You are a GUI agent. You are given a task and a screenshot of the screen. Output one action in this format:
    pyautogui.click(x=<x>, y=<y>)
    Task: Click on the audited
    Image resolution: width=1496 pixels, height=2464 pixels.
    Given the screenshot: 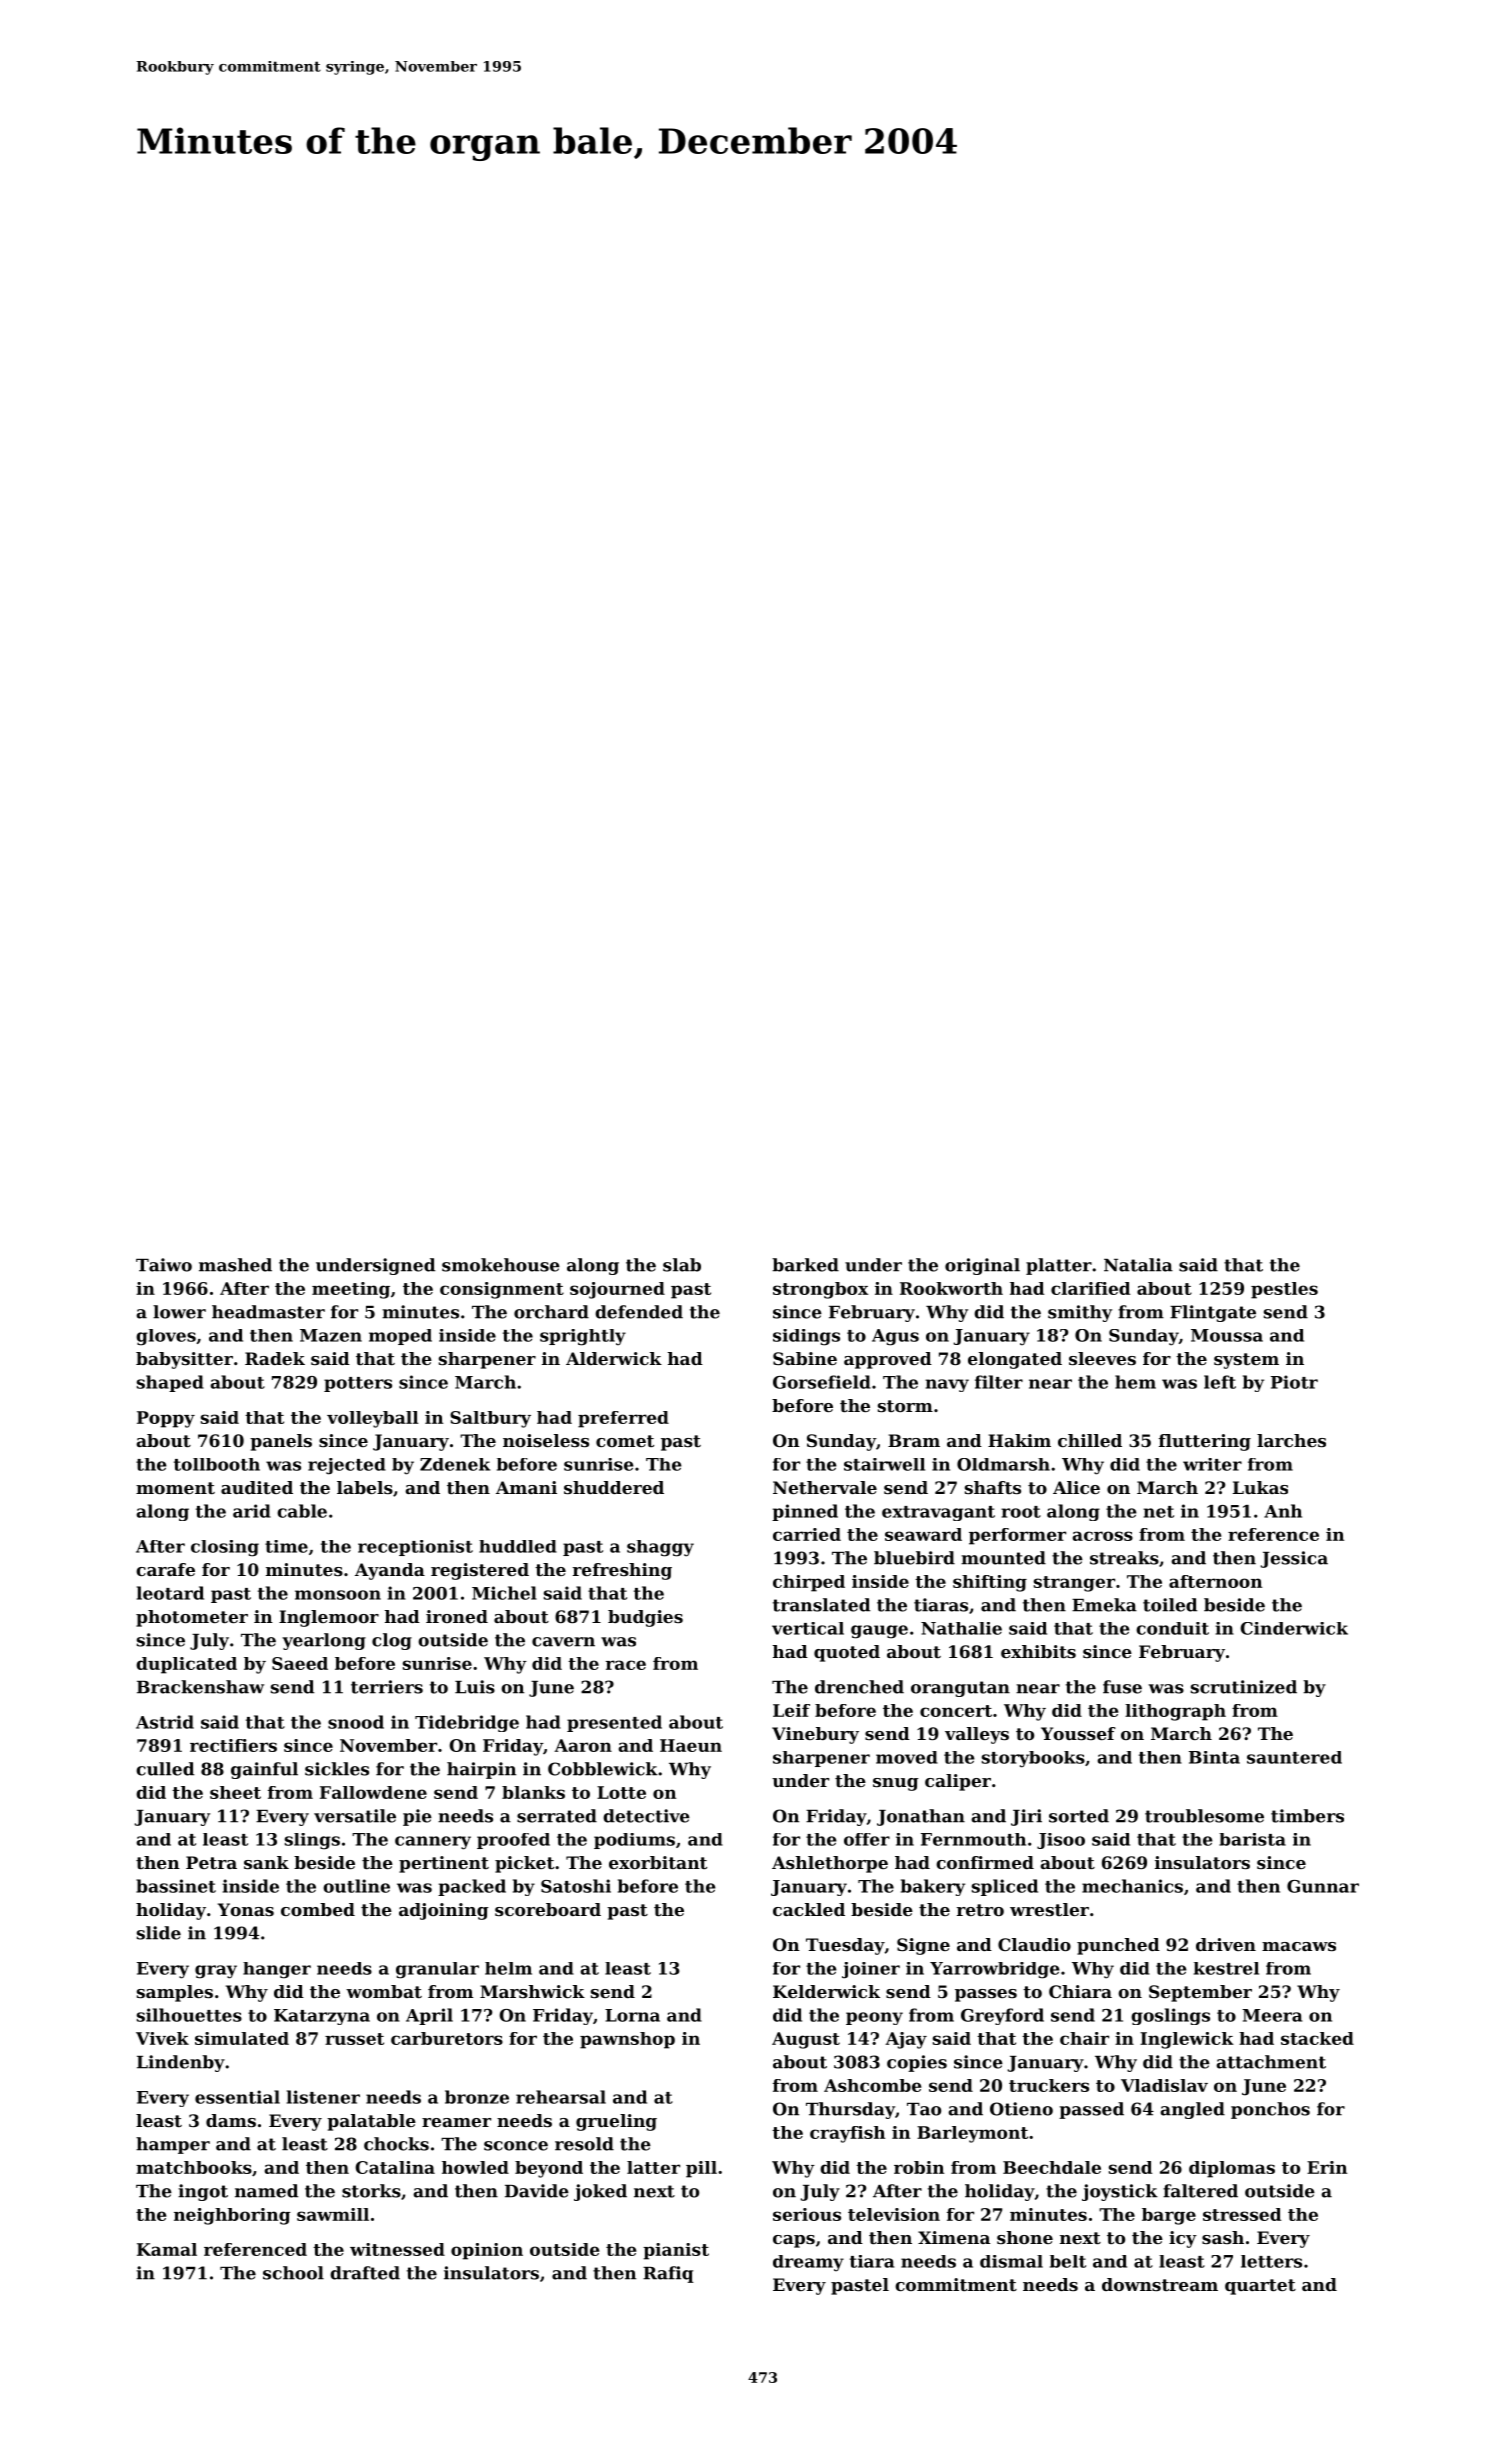 What is the action you would take?
    pyautogui.click(x=257, y=1487)
